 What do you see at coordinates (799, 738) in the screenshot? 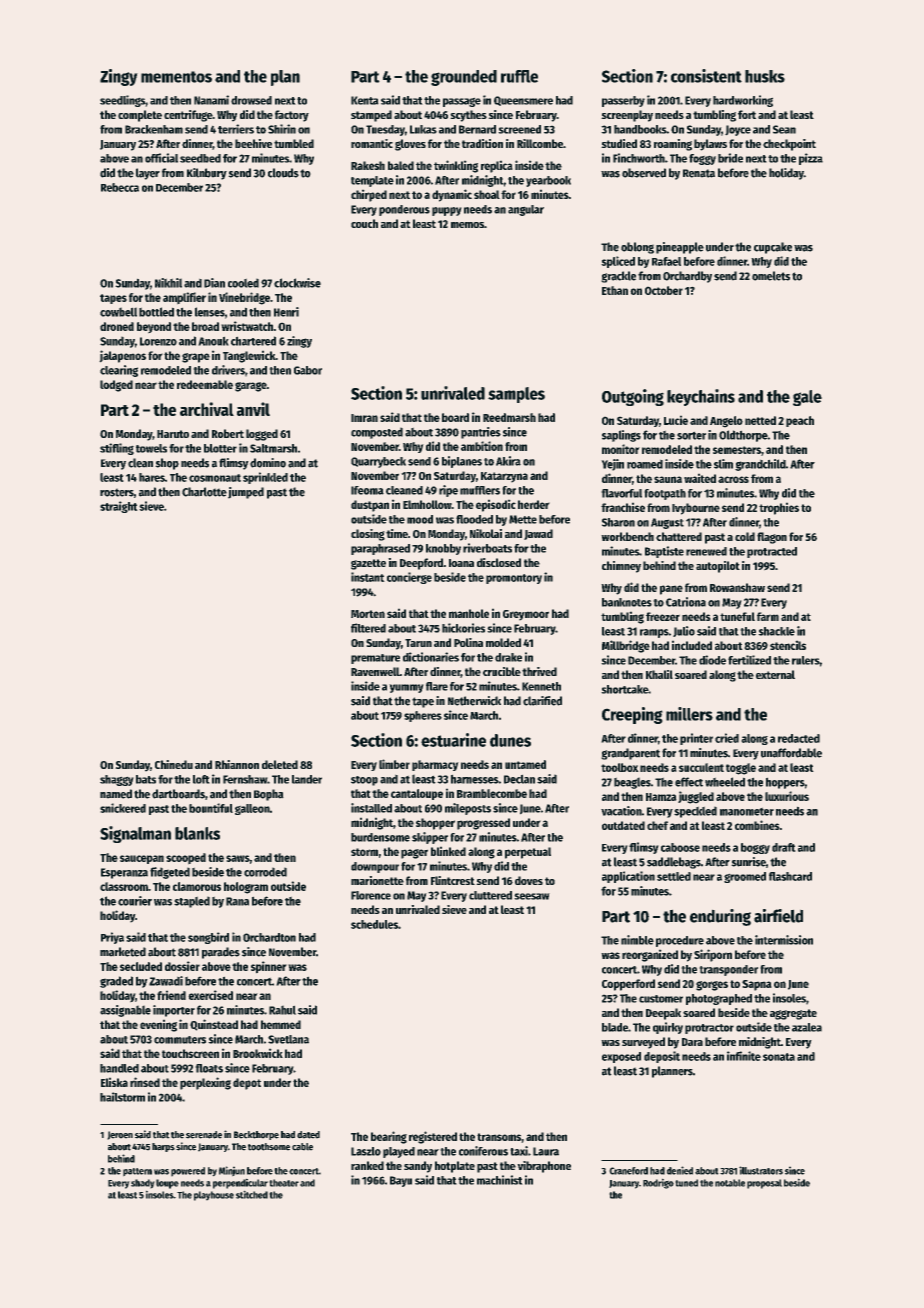
I see `redacted` at bounding box center [799, 738].
